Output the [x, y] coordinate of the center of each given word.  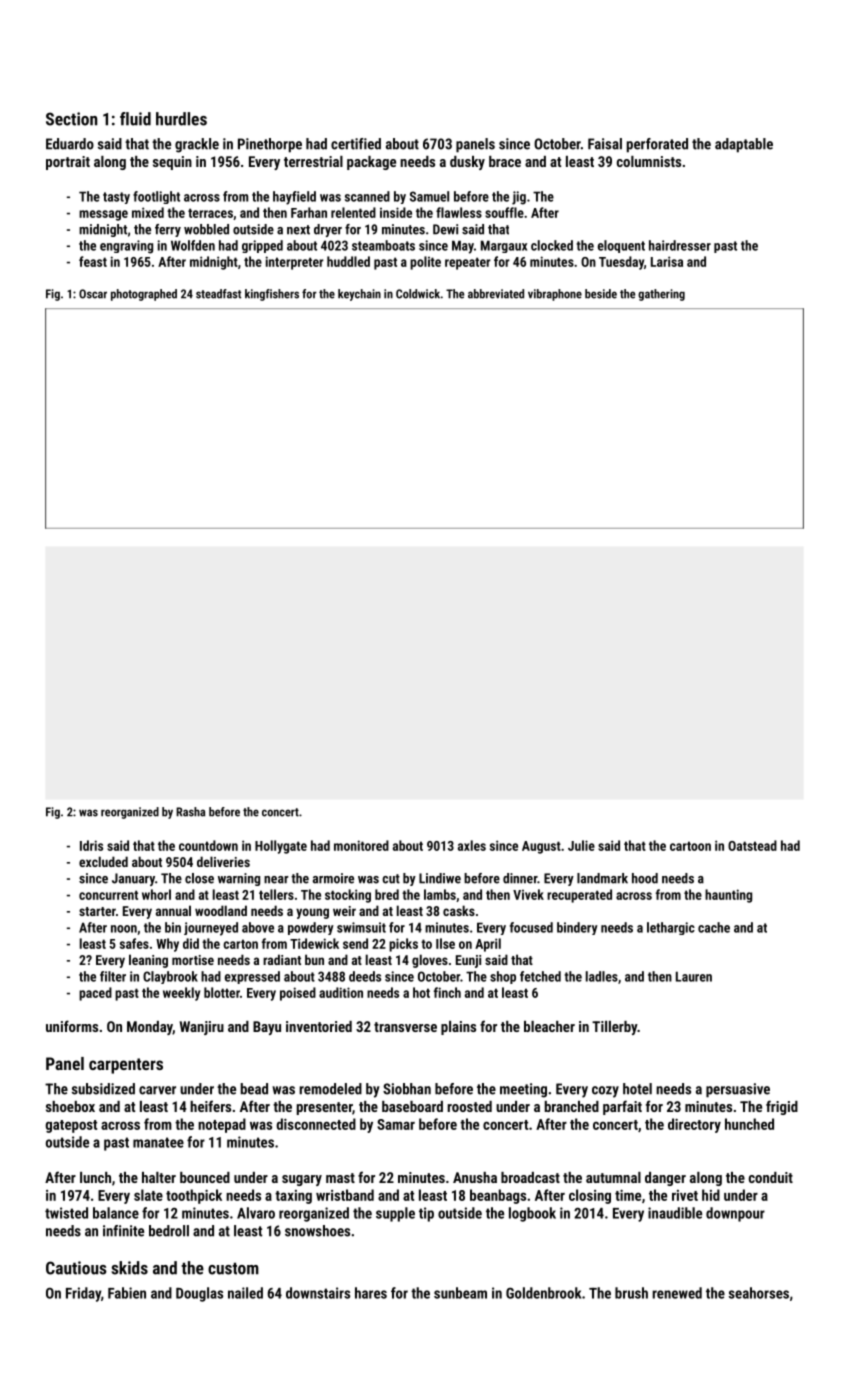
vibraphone [555, 295]
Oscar [93, 294]
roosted [469, 1106]
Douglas [199, 1294]
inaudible [675, 1213]
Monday [150, 1028]
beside [601, 294]
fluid [135, 119]
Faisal [605, 144]
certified [356, 144]
